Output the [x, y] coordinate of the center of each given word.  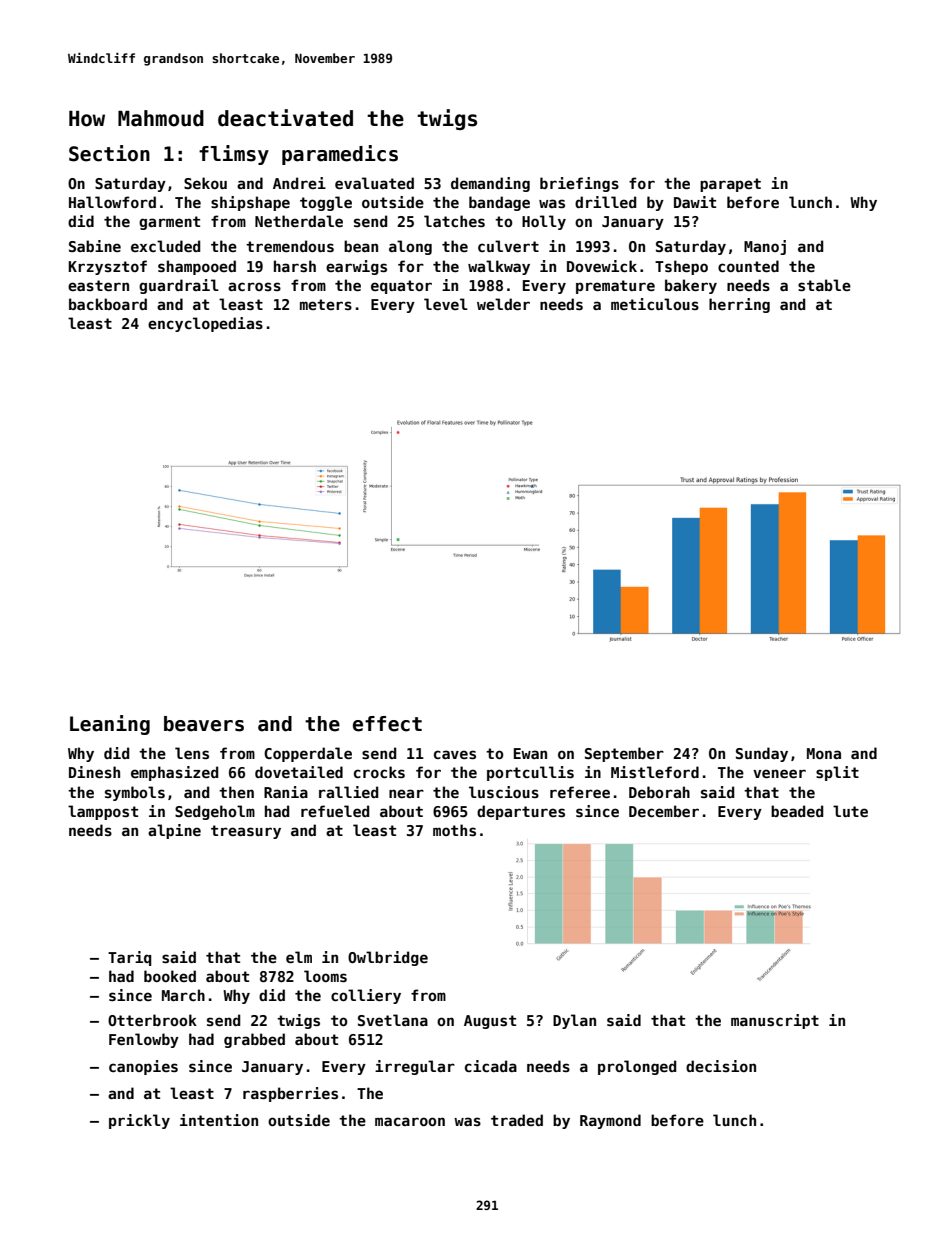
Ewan [530, 753]
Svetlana [393, 1020]
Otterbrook [152, 1020]
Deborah [659, 792]
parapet [730, 185]
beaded [797, 811]
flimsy [234, 155]
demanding [490, 184]
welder [503, 304]
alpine [174, 831]
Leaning [110, 725]
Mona [824, 753]
